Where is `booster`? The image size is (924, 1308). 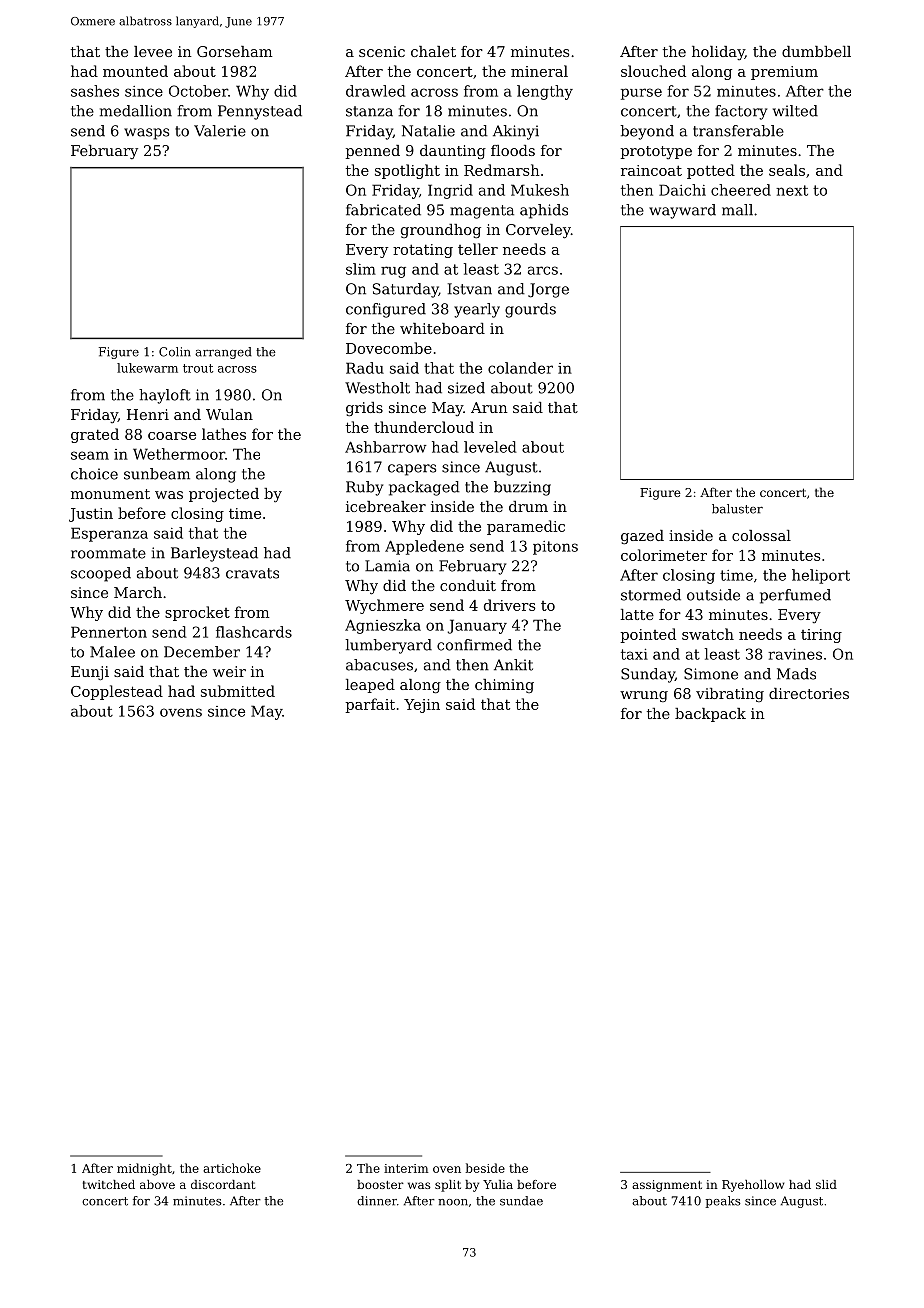 booster is located at coordinates (380, 1184).
